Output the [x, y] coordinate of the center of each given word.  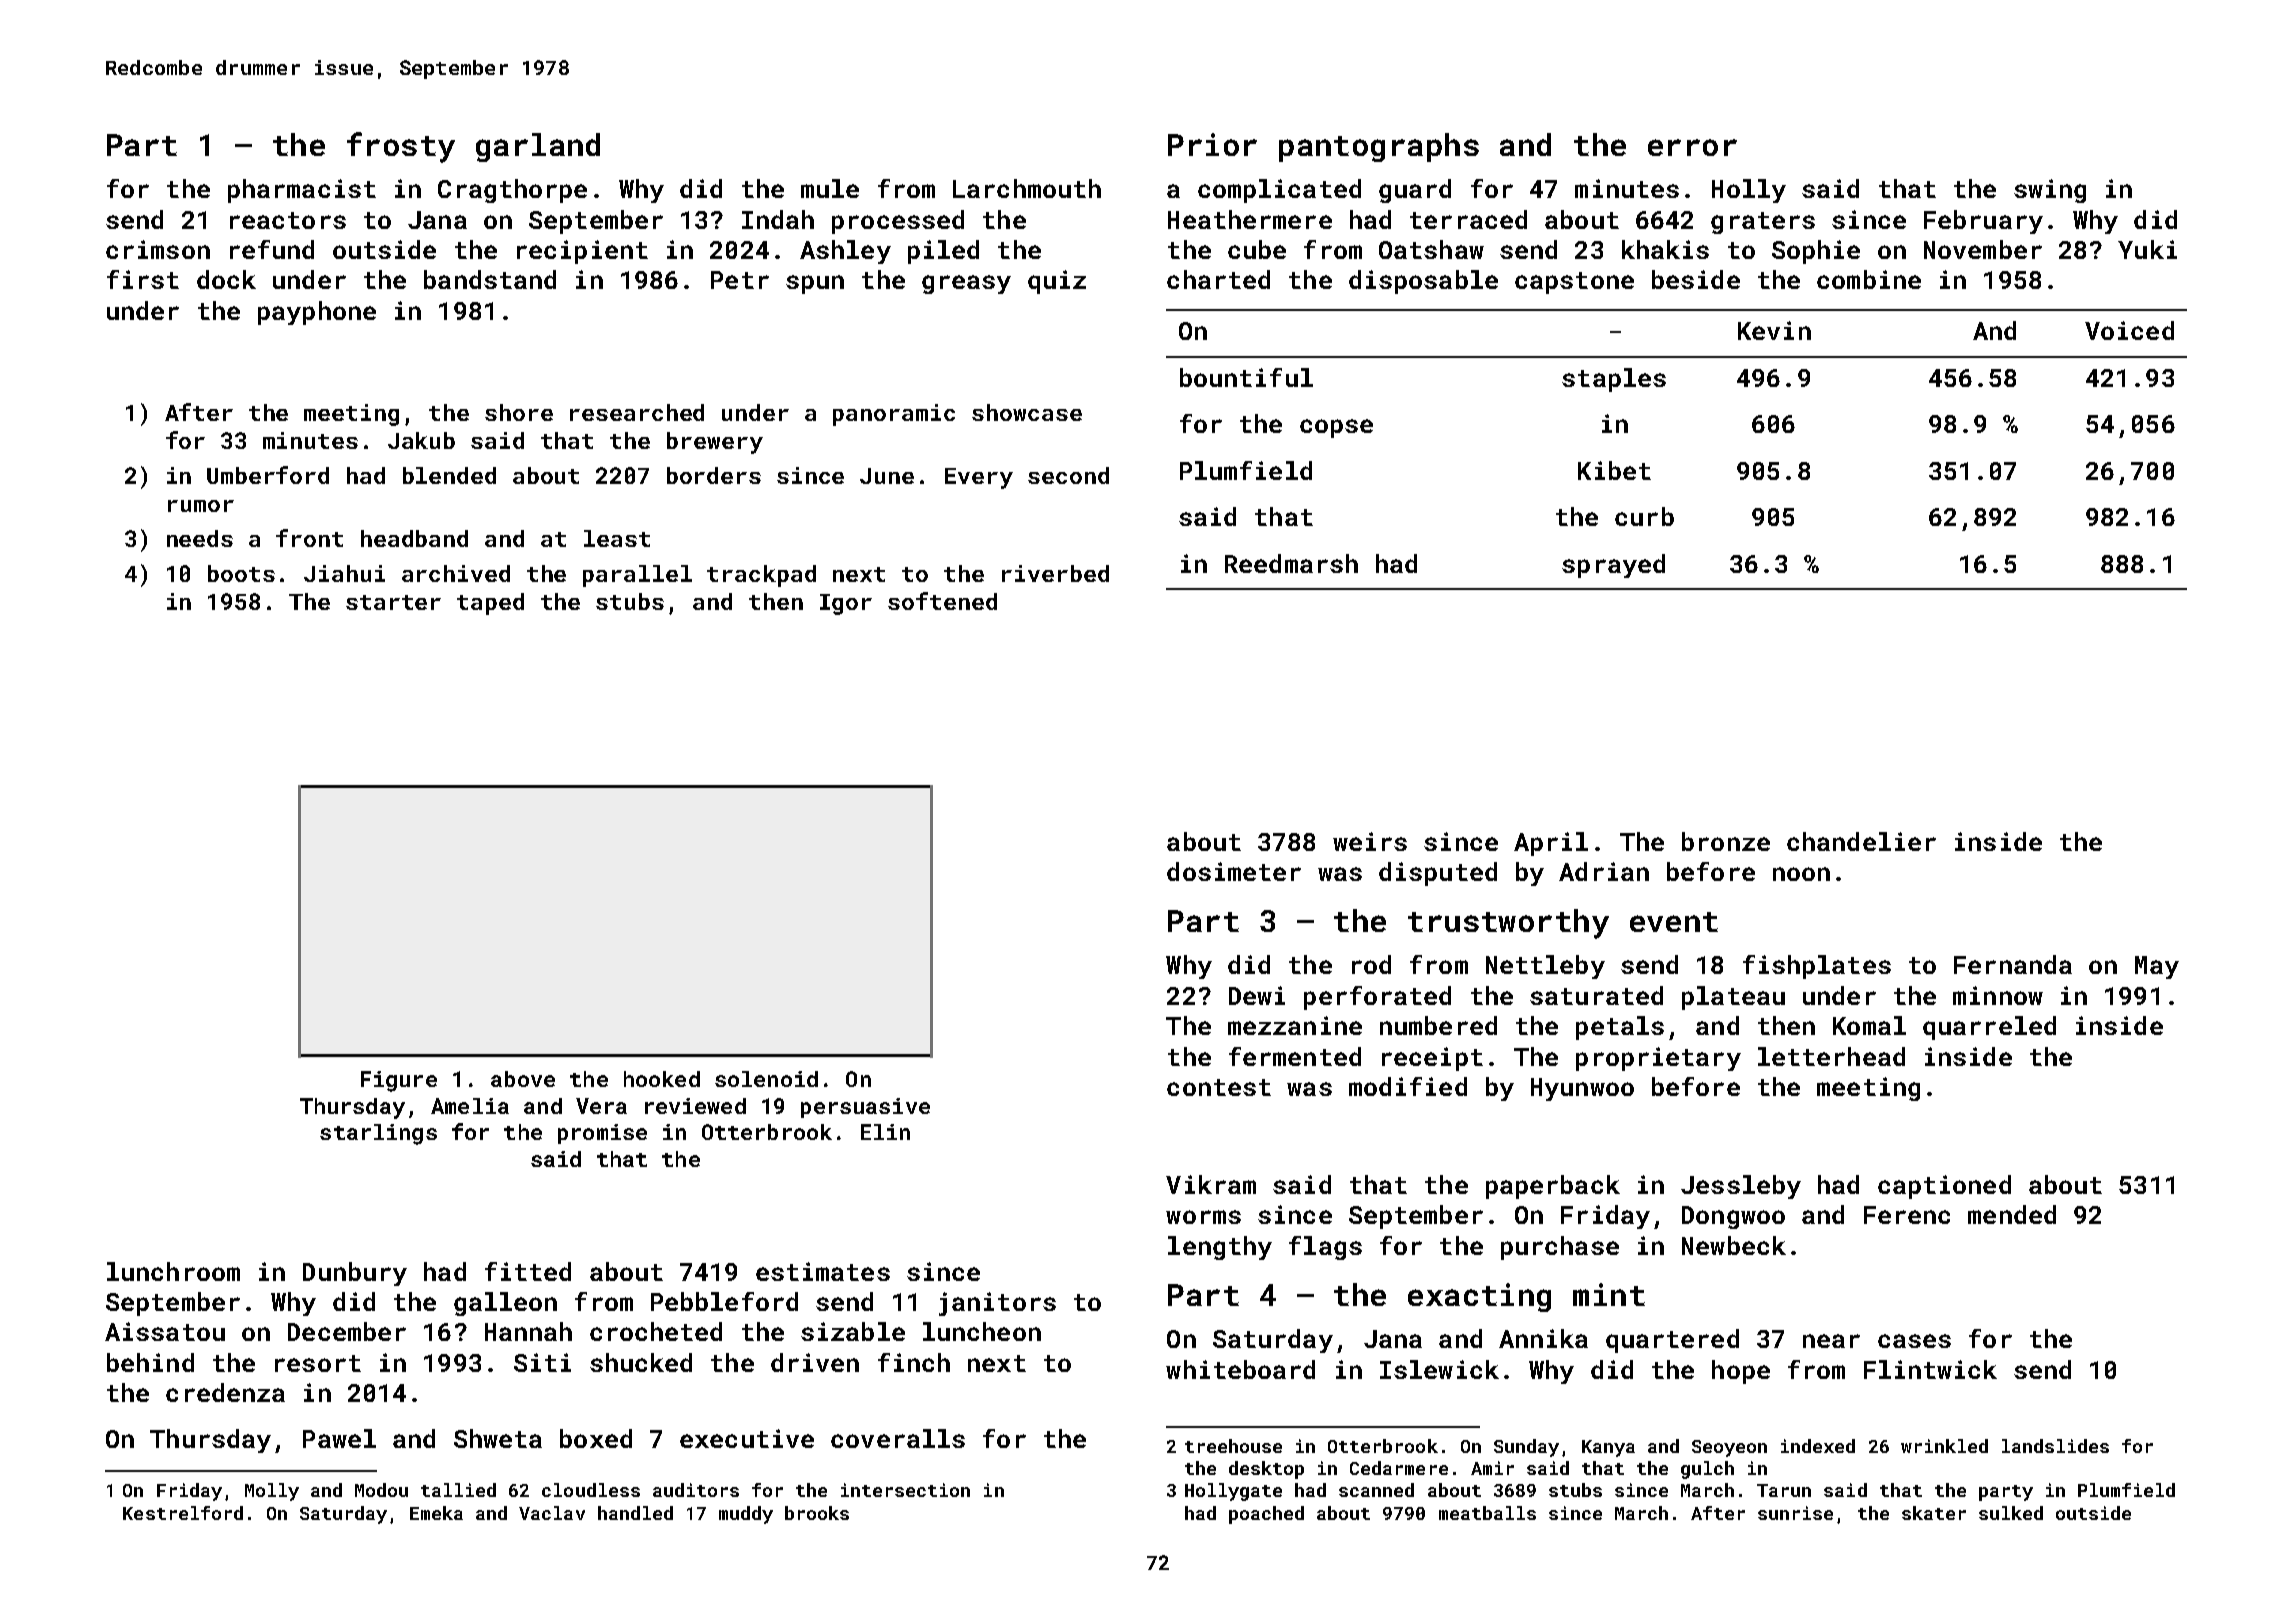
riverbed [1055, 573]
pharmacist [302, 191]
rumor [201, 506]
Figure [399, 1081]
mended [2012, 1214]
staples [1614, 380]
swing [2050, 191]
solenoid [766, 1079]
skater [1934, 1513]
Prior [1212, 144]
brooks [817, 1513]
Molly [272, 1492]
